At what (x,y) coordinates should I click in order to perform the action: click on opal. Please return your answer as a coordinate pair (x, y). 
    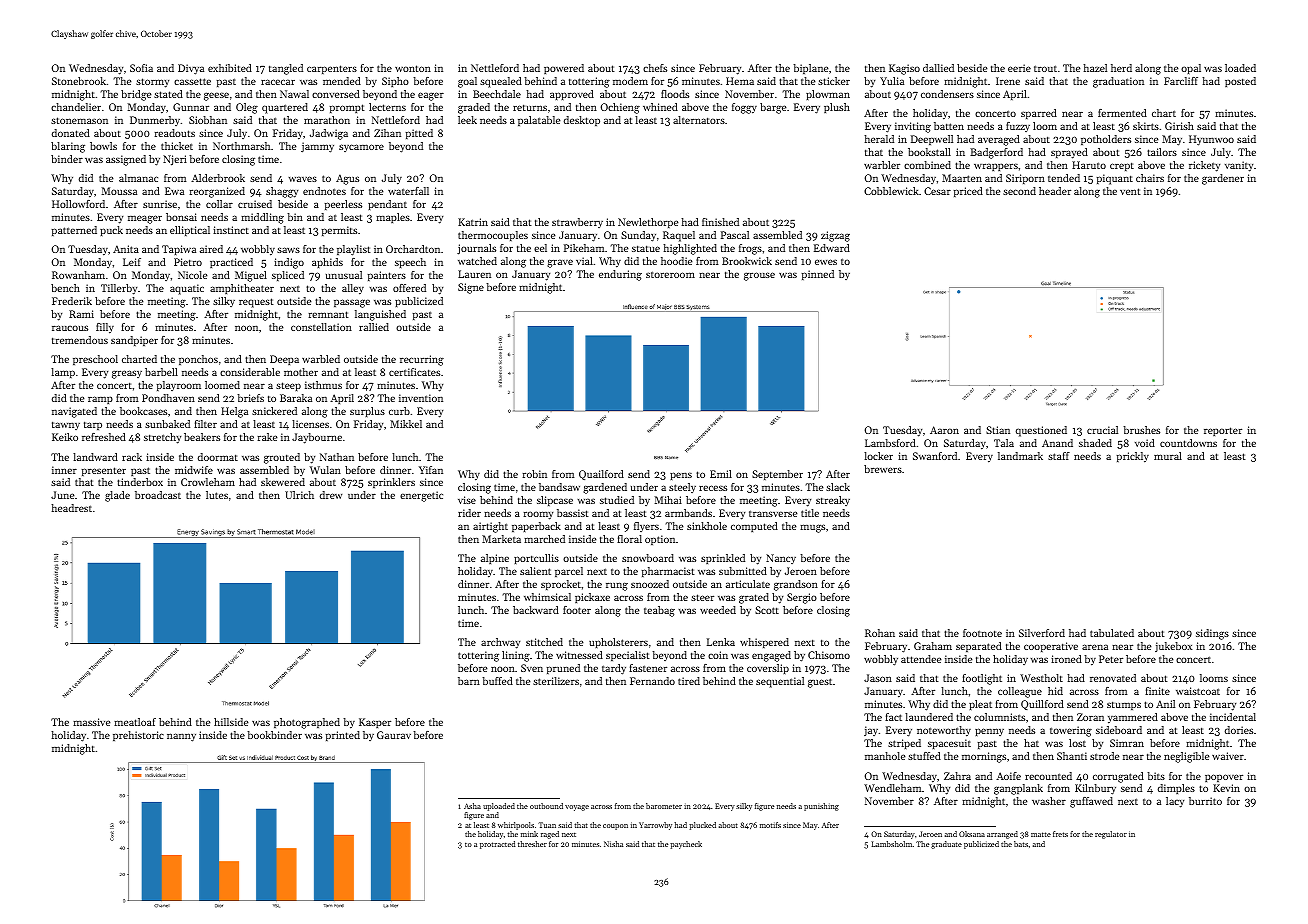
    Looking at the image, I should click on (1191, 69).
